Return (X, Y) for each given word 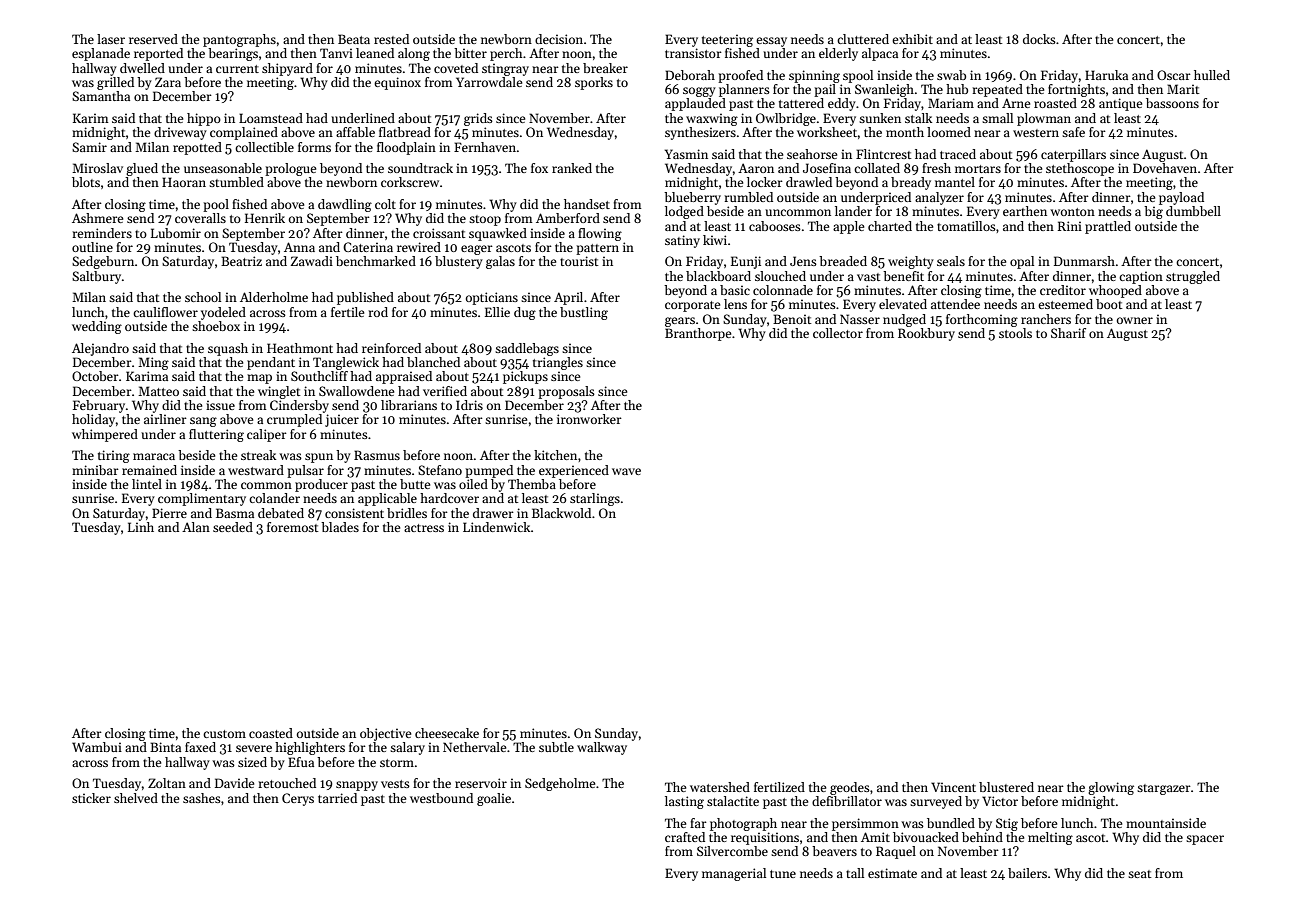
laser (111, 39)
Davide (234, 783)
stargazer (1164, 789)
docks (1039, 39)
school (203, 297)
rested (391, 39)
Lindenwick (497, 527)
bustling (584, 313)
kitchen (555, 455)
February (99, 406)
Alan (196, 527)
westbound (441, 798)
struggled (1193, 277)
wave (626, 471)
